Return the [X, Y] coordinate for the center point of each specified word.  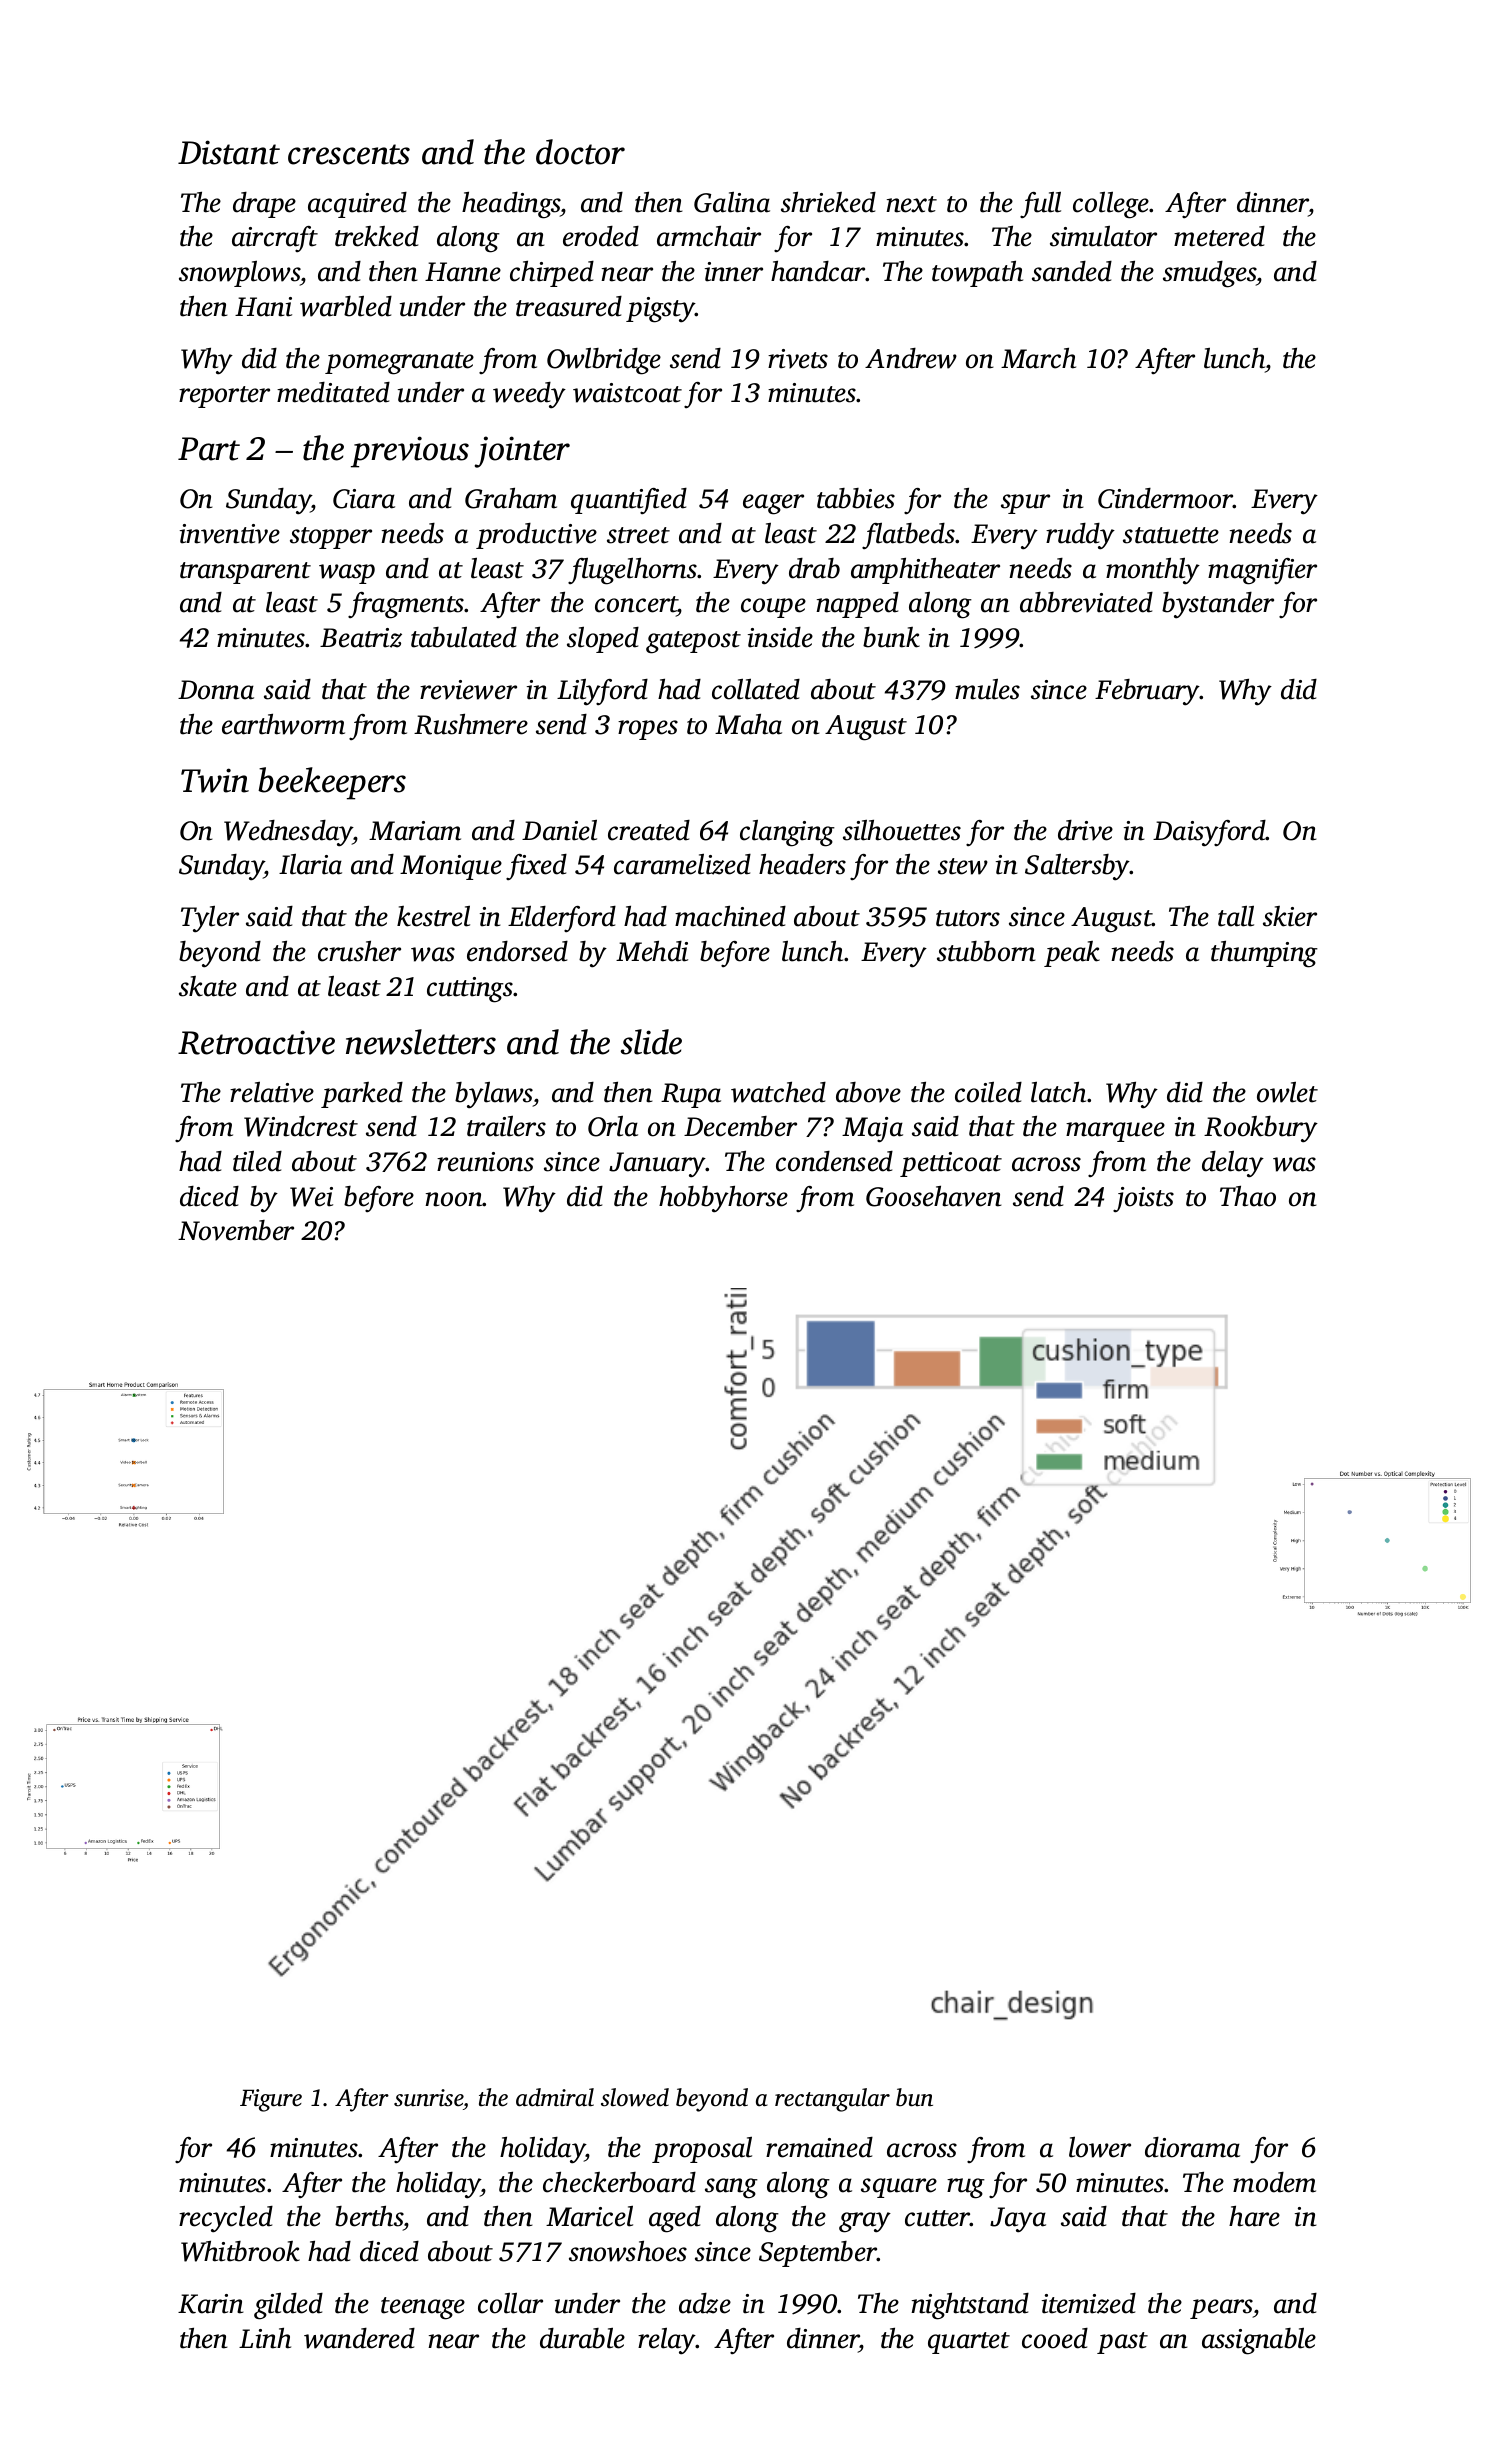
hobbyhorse [723, 1199]
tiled [257, 1161]
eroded [601, 236]
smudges [1210, 274]
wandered [359, 2338]
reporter [224, 397]
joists [1143, 1200]
